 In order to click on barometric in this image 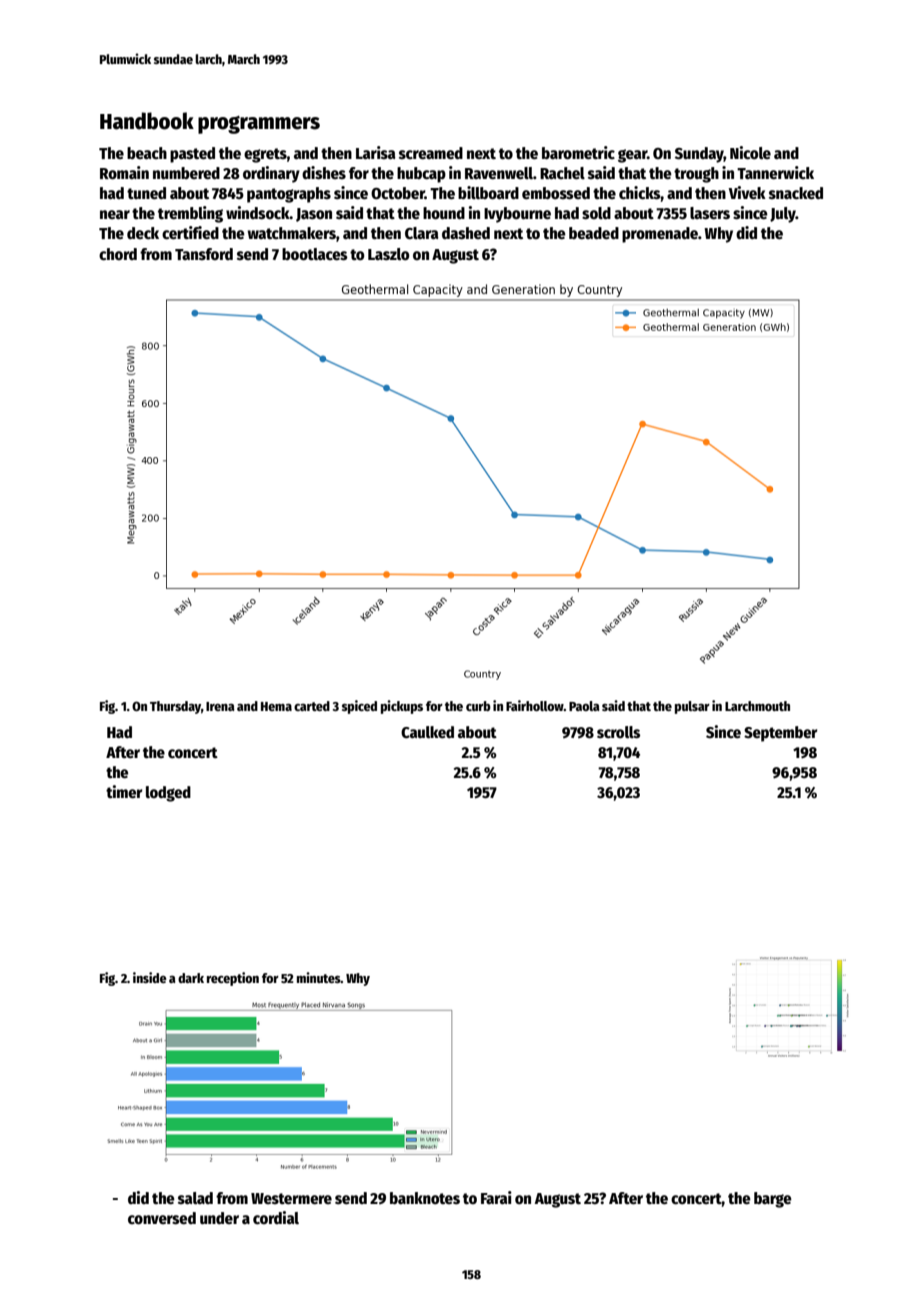, I will do `click(578, 152)`.
